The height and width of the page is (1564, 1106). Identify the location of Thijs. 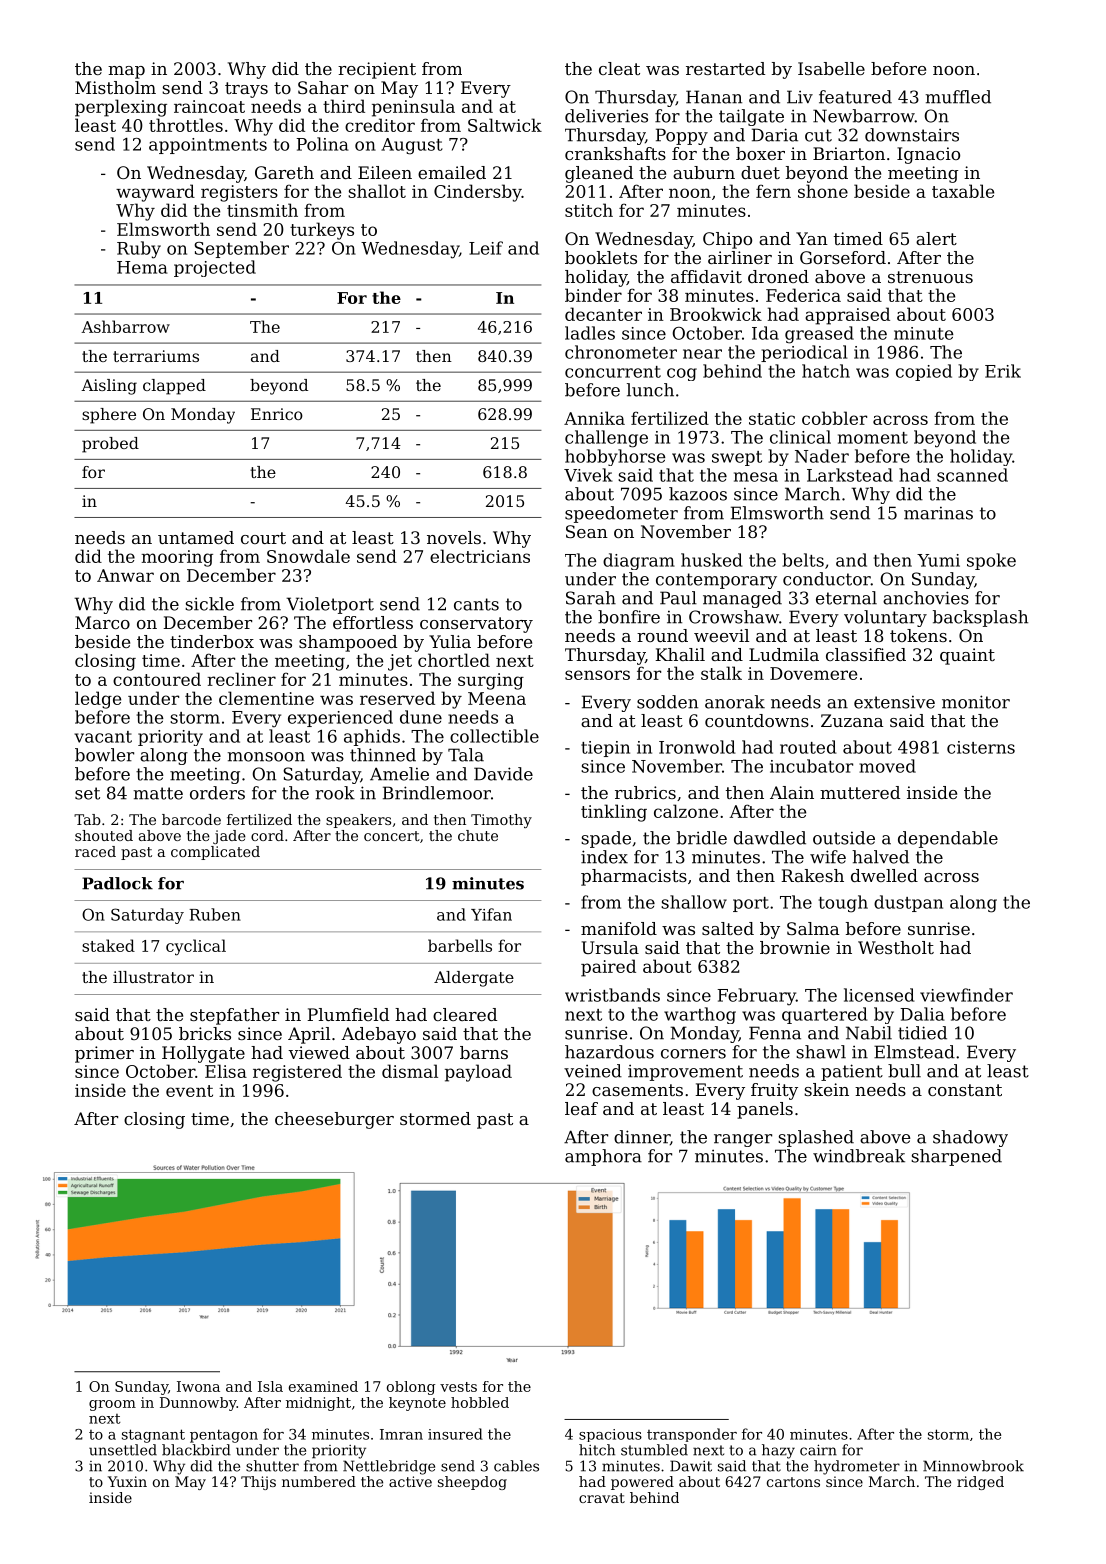
(258, 1483).
